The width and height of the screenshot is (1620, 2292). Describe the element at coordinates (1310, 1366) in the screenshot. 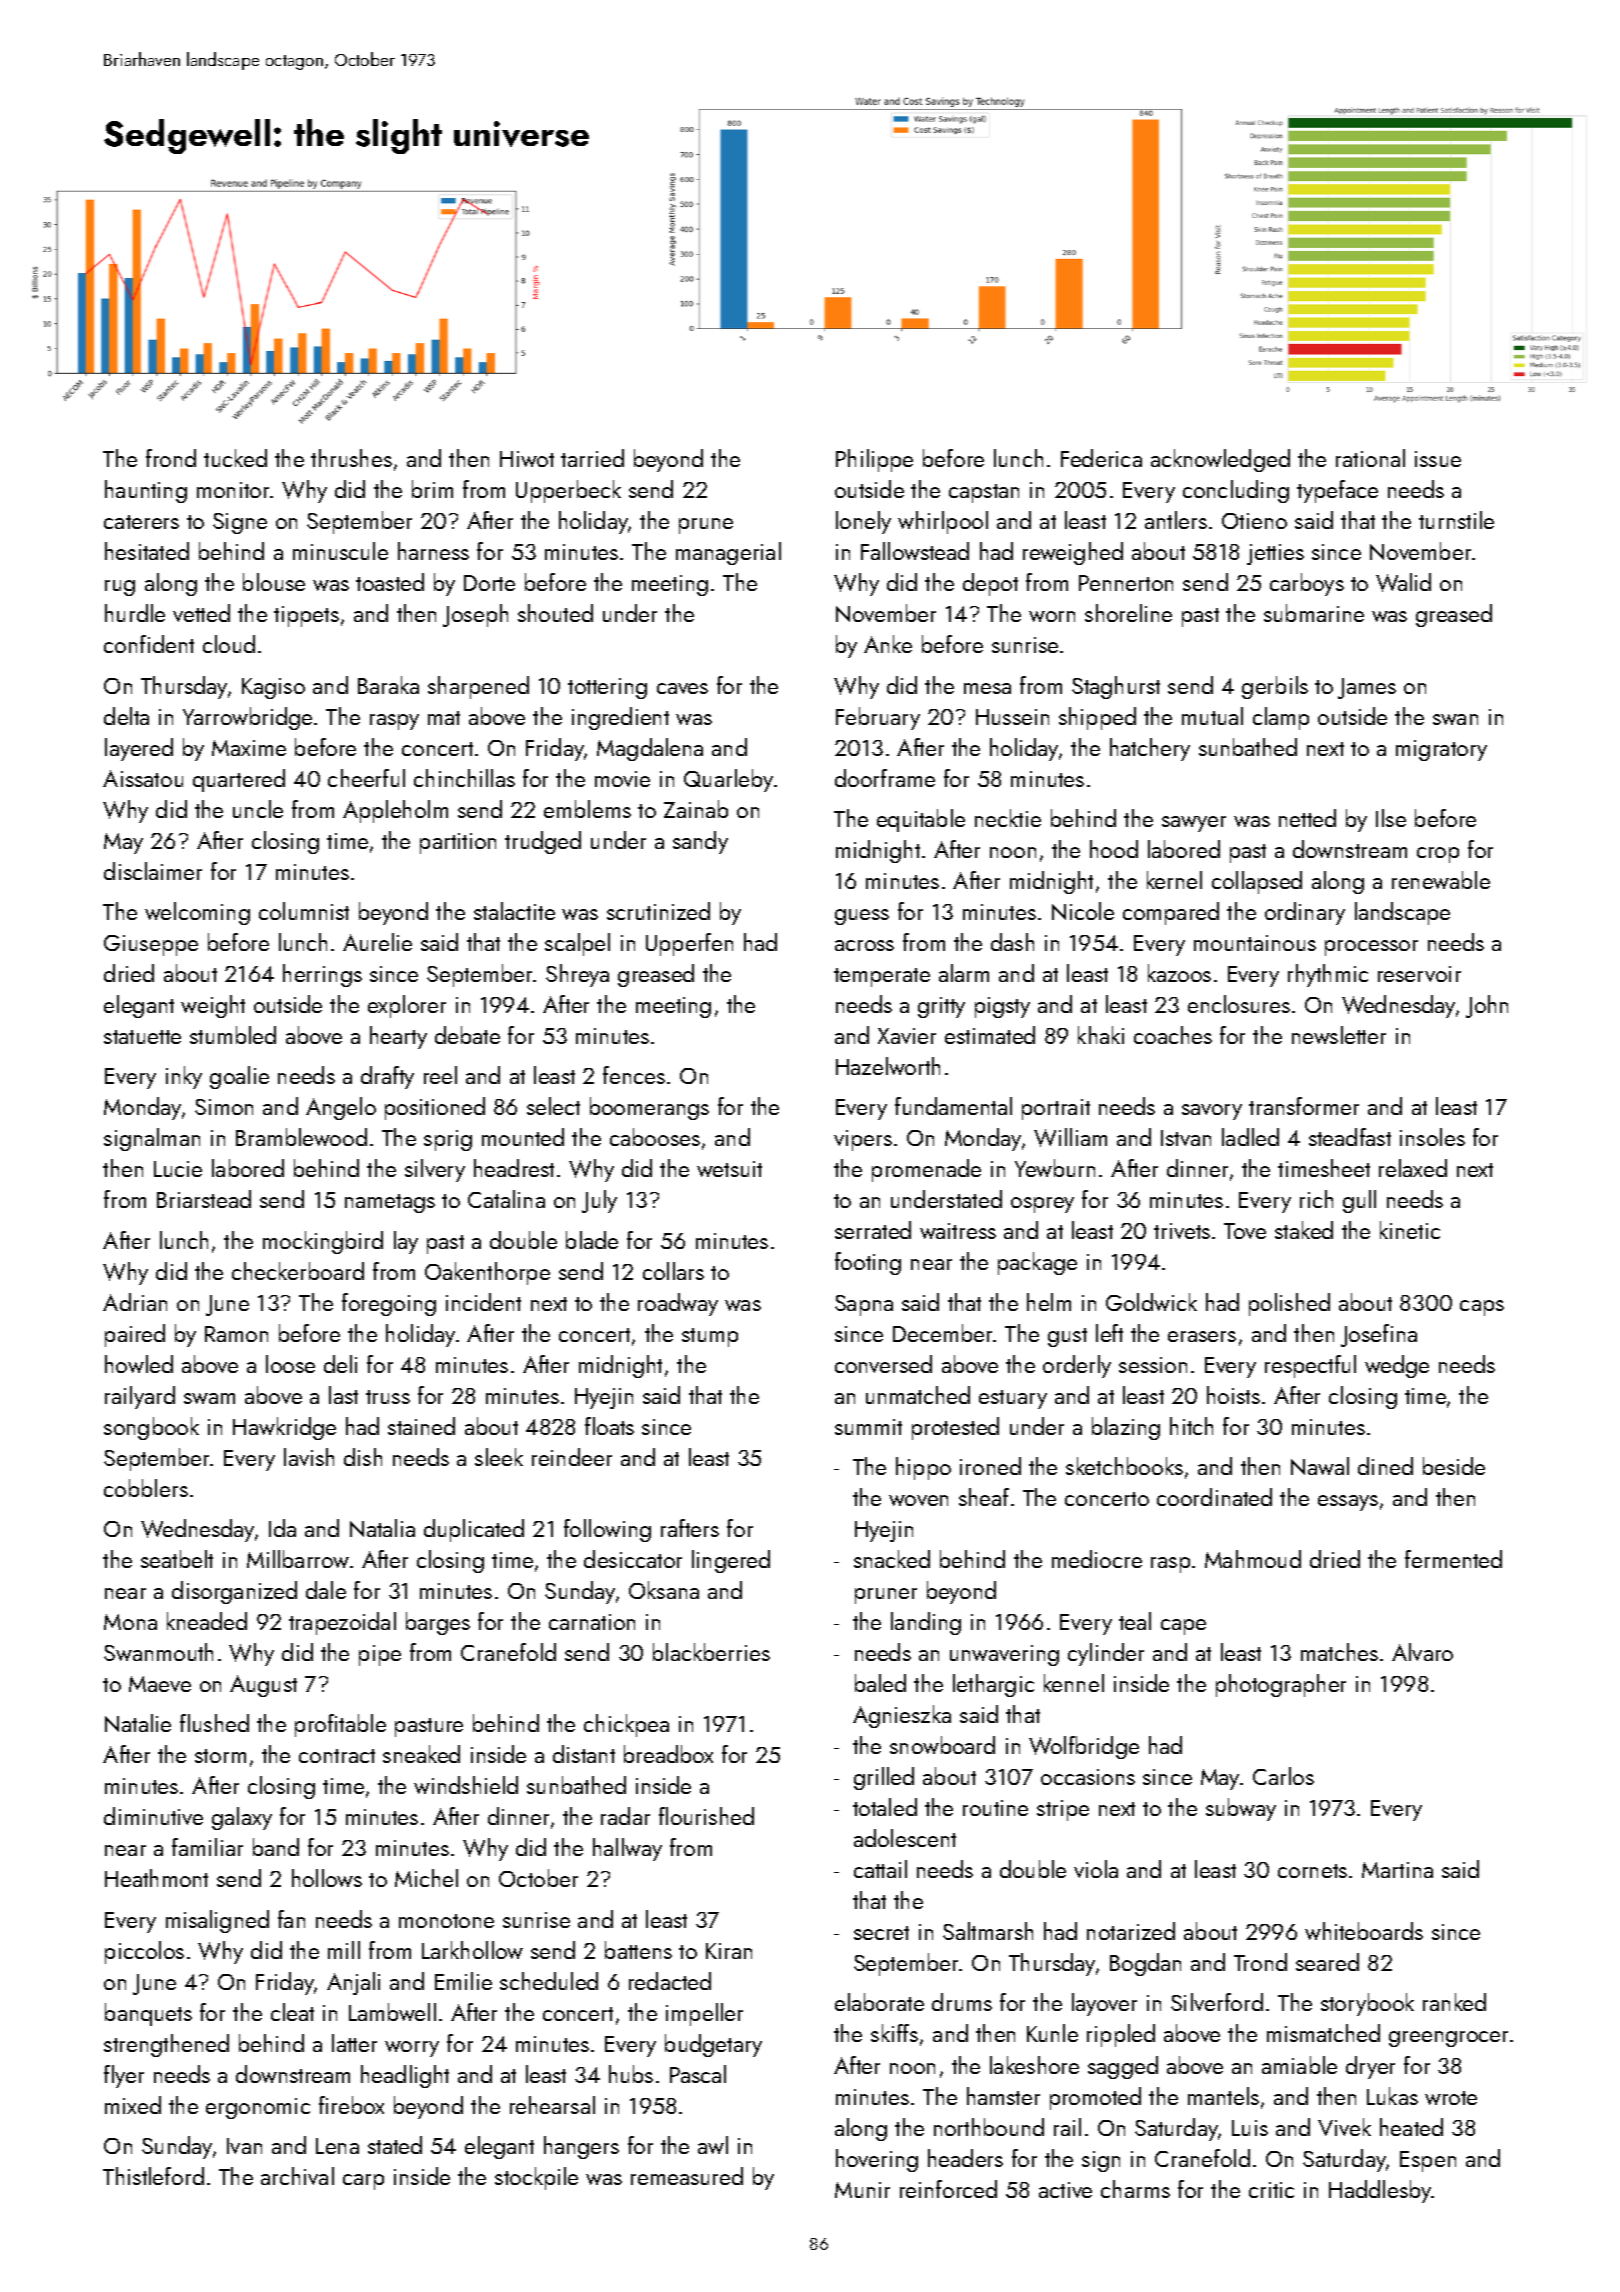

I see `respectful` at that location.
